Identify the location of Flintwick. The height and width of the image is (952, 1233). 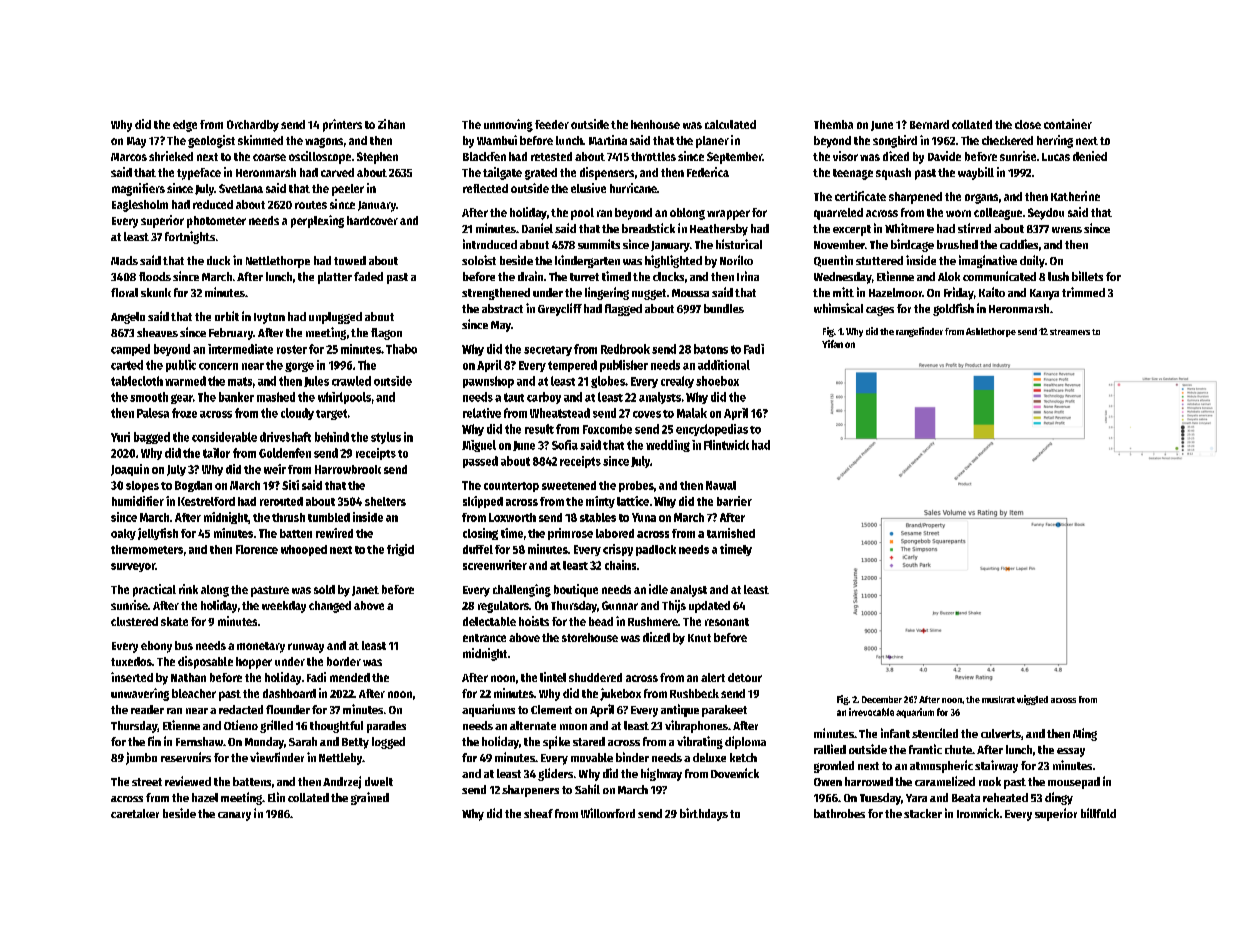
(726, 445).
